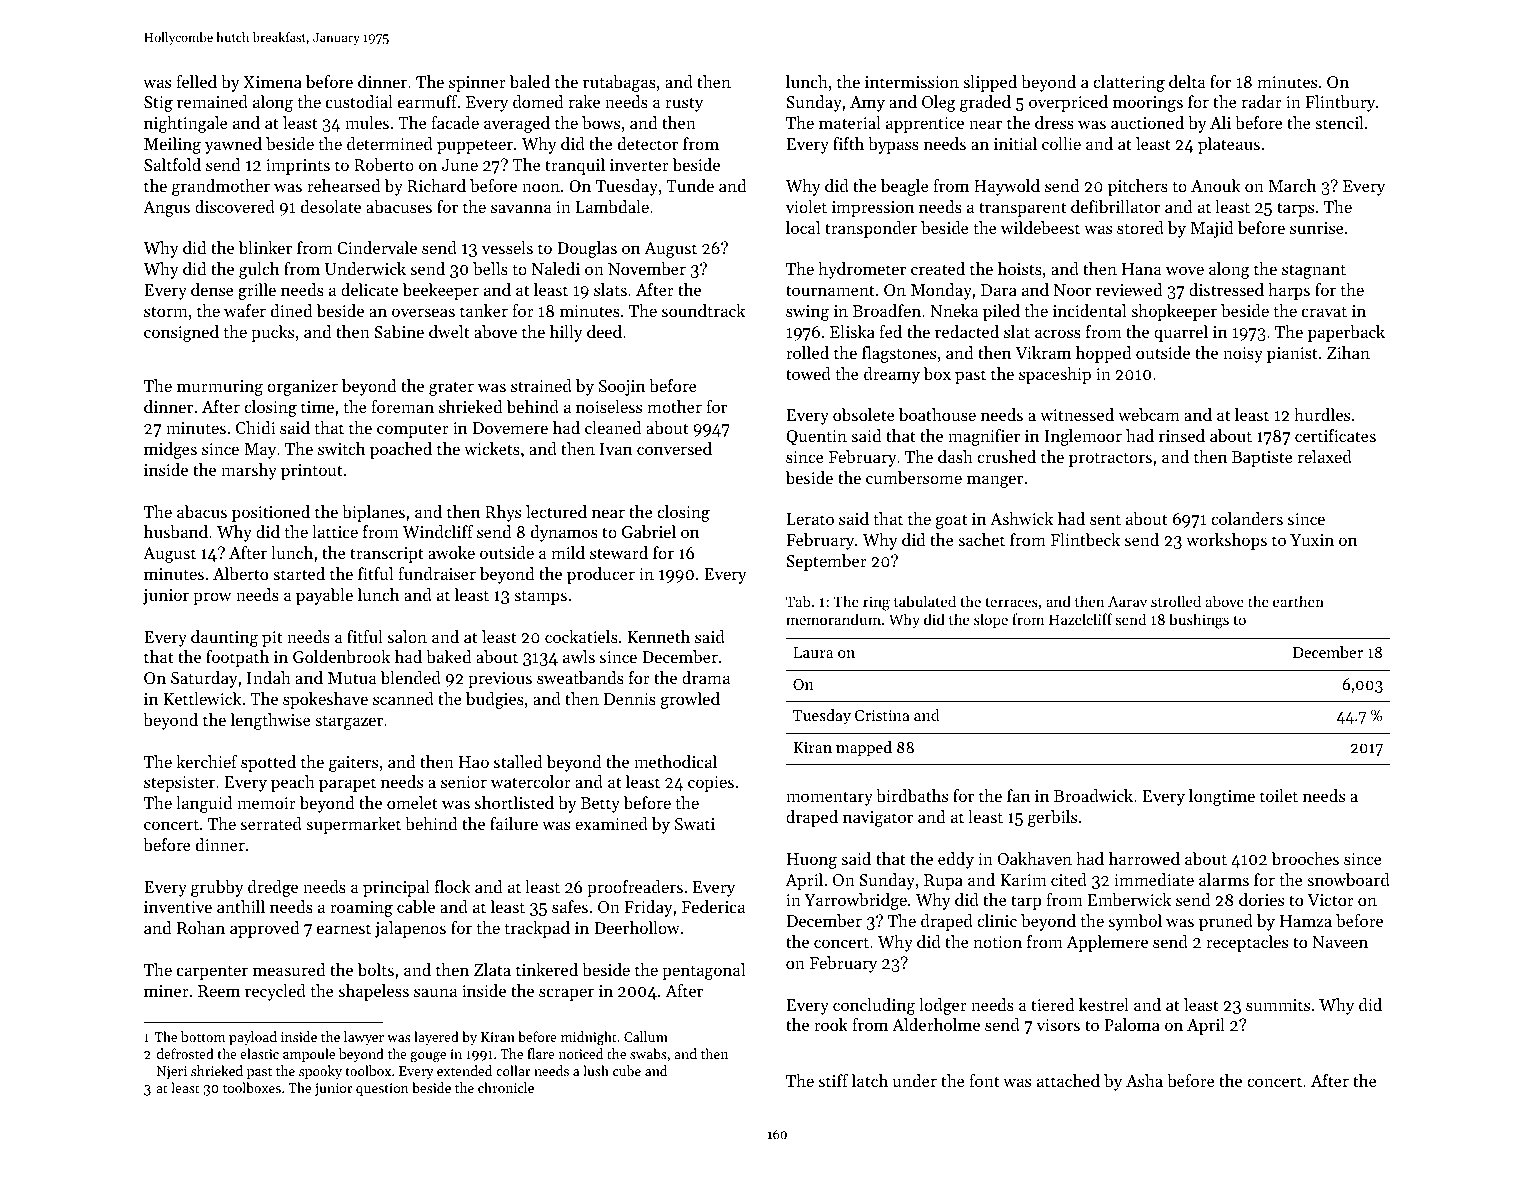  Describe the element at coordinates (1093, 795) in the screenshot. I see `Broadwick` at that location.
